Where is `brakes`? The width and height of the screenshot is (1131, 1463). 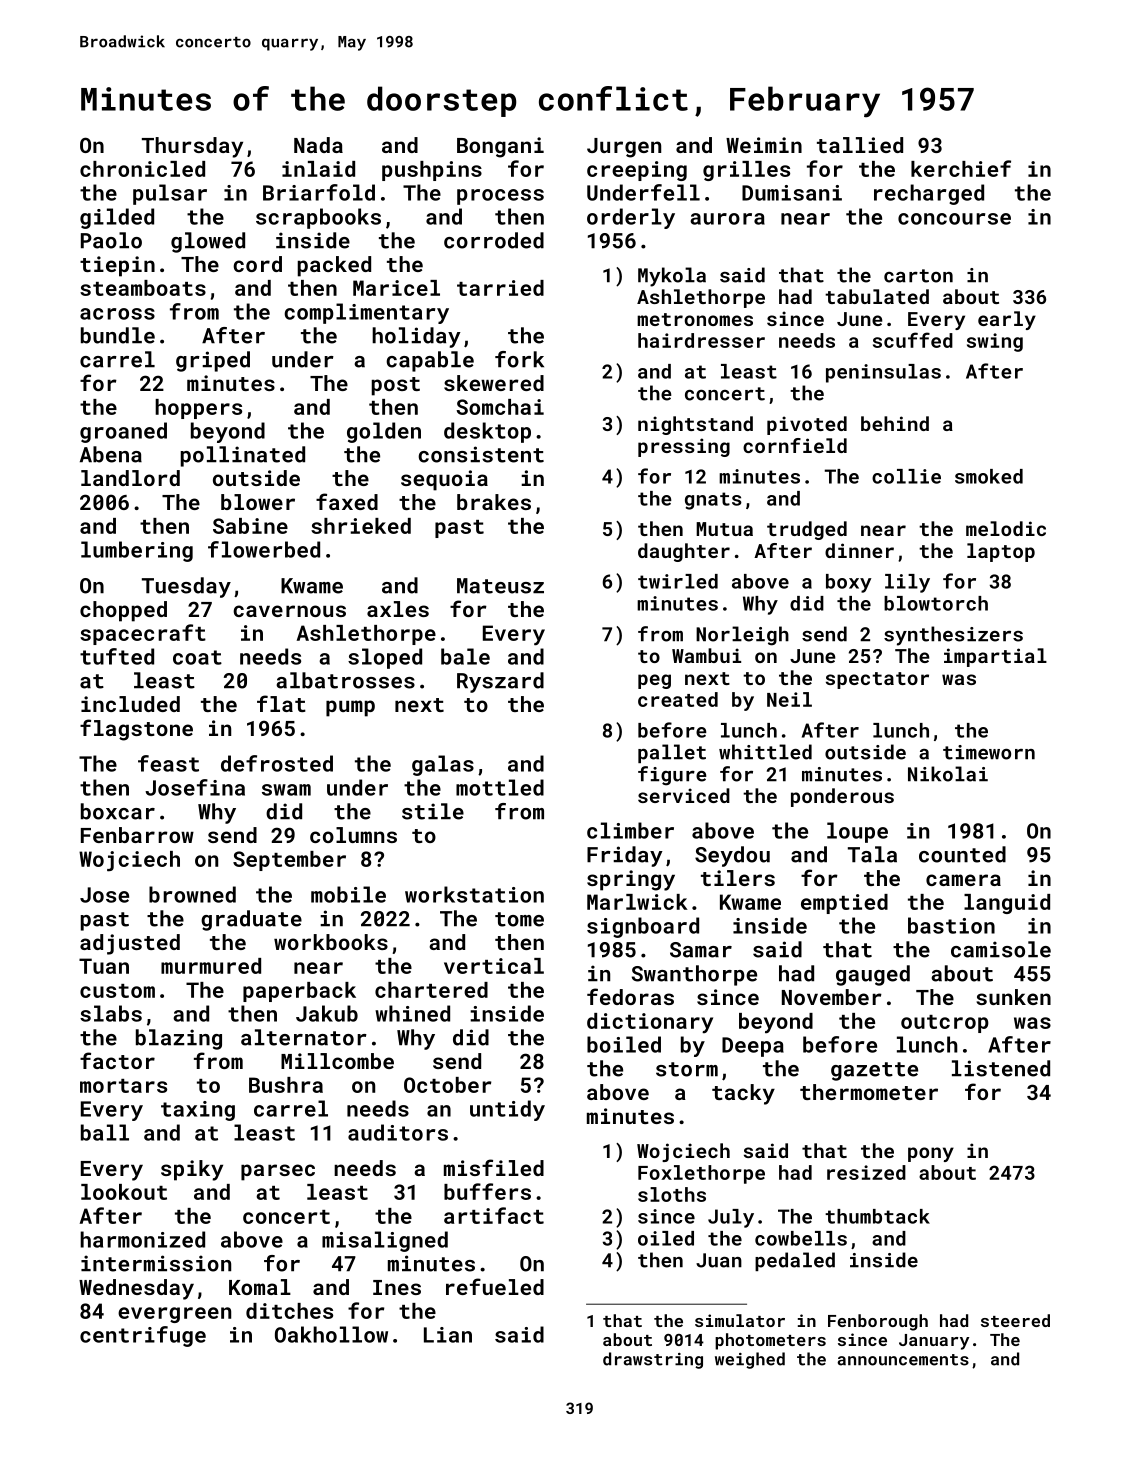 brakes is located at coordinates (494, 502).
